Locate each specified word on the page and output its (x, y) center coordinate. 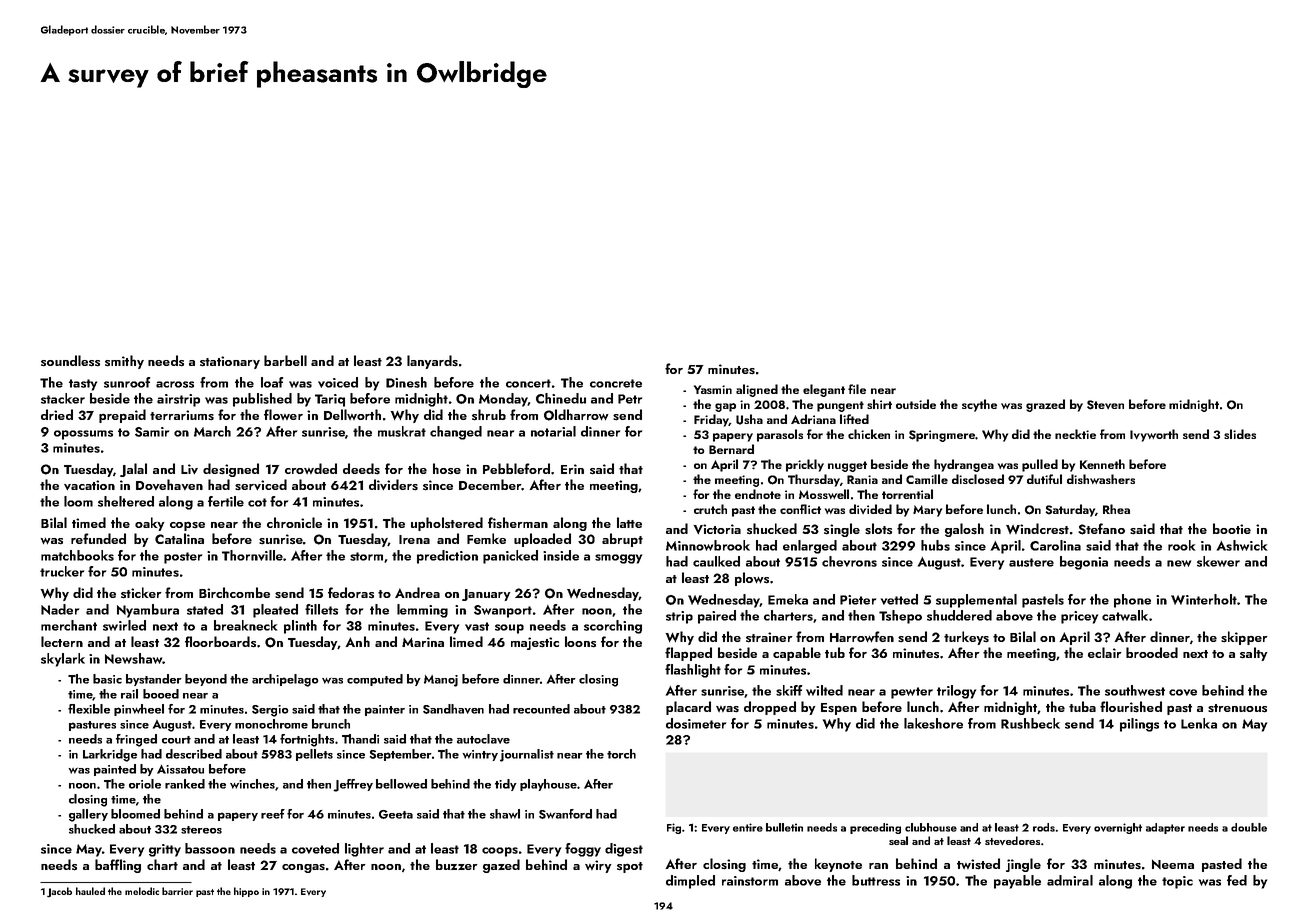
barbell (285, 360)
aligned (757, 390)
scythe (979, 405)
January (486, 595)
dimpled (690, 882)
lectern (62, 641)
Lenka (1199, 723)
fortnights (307, 740)
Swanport (503, 611)
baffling (118, 866)
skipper (1244, 638)
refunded (98, 538)
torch (621, 754)
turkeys (966, 638)
